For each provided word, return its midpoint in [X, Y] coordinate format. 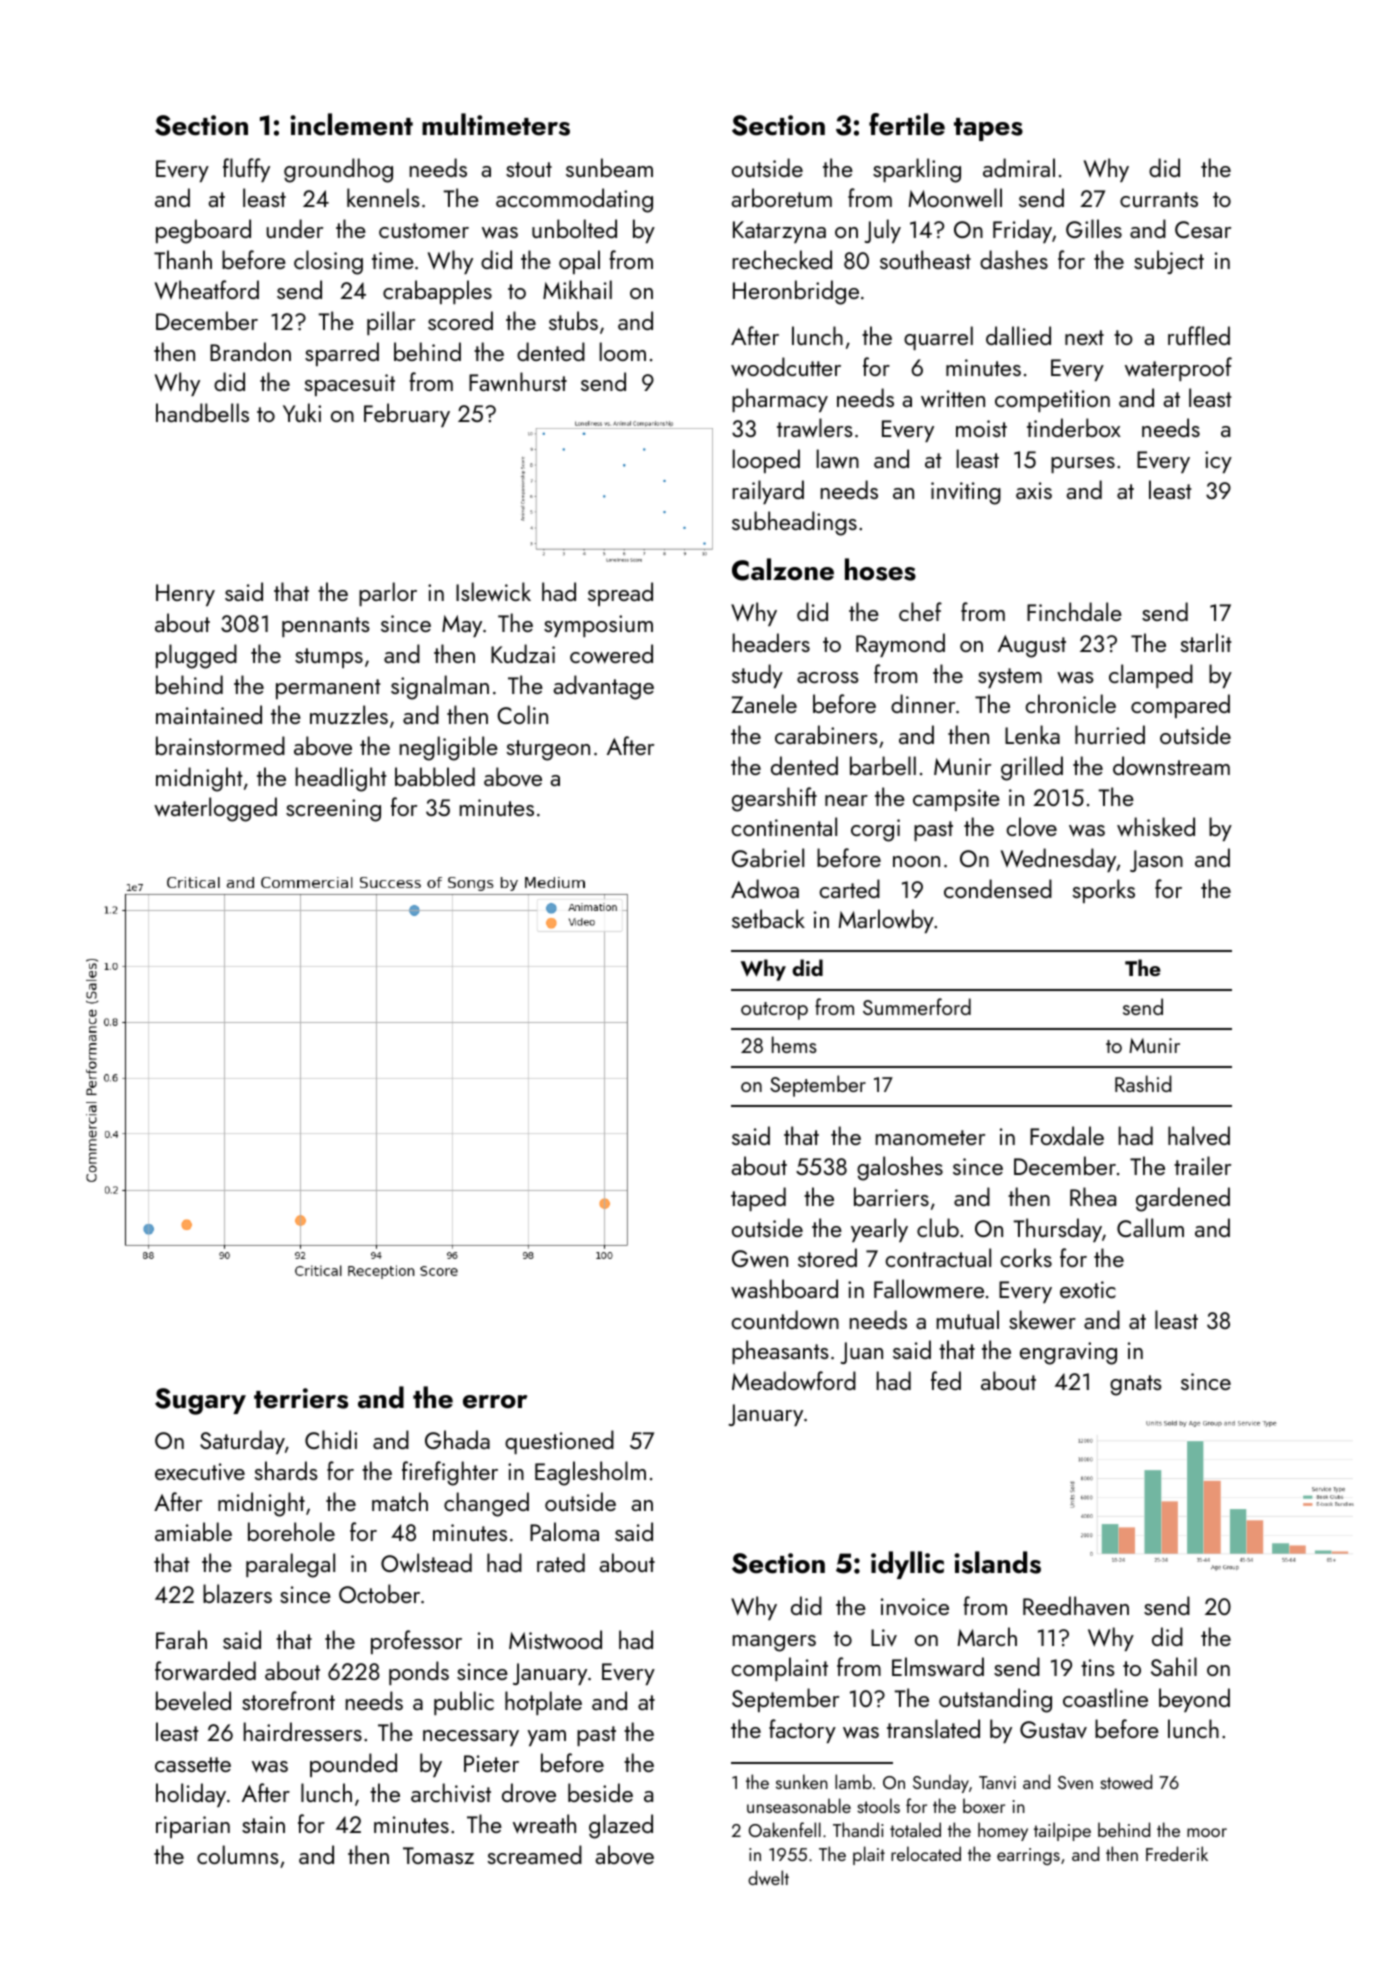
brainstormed [220, 745]
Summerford [917, 1006]
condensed [998, 888]
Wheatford [207, 289]
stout [529, 169]
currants [1159, 199]
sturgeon [548, 750]
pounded [353, 1765]
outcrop [774, 1011]
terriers [301, 1398]
